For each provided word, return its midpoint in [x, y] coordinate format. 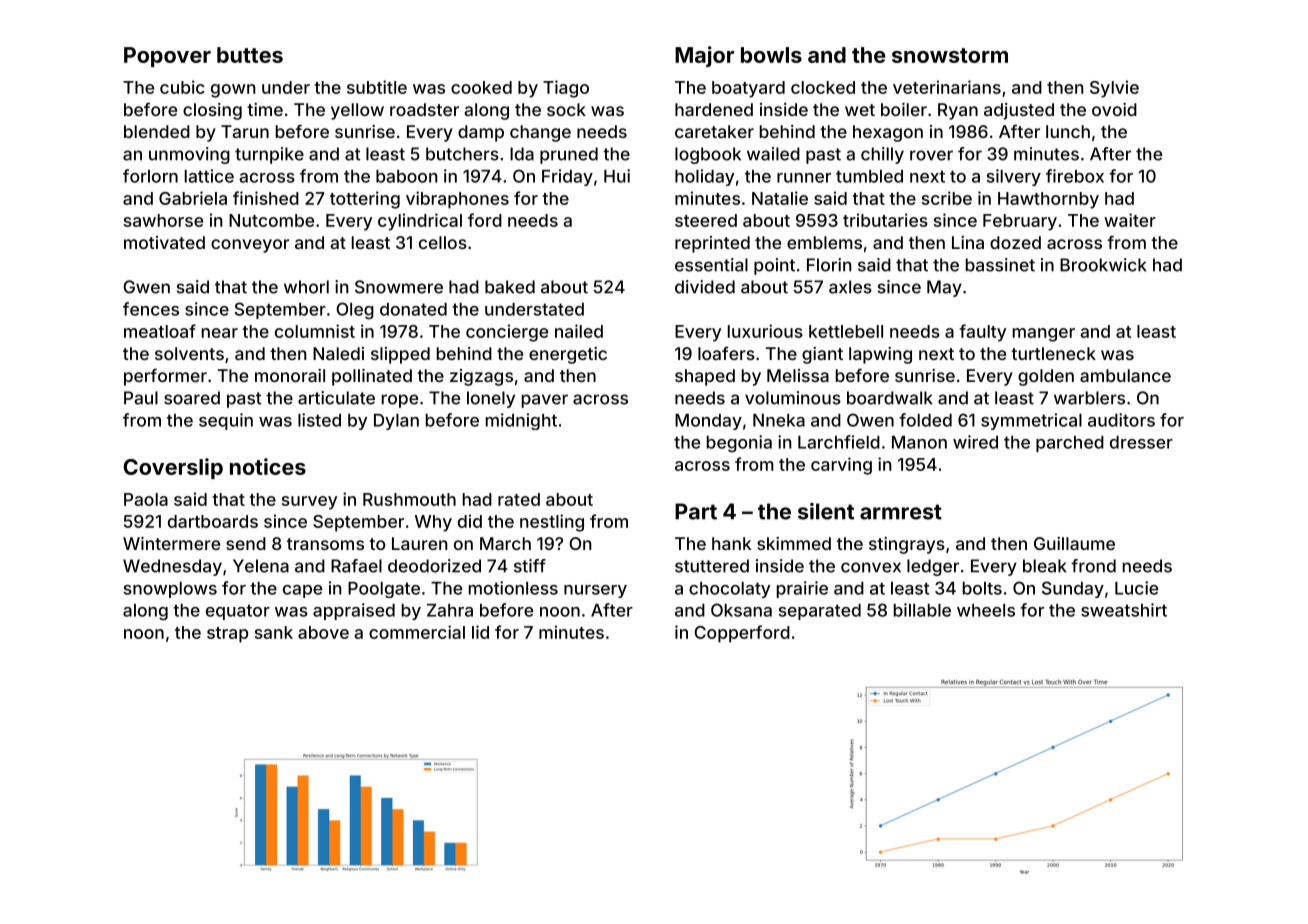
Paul [141, 398]
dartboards [213, 521]
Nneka [779, 420]
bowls [771, 55]
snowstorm [950, 55]
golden [1046, 377]
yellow [357, 111]
